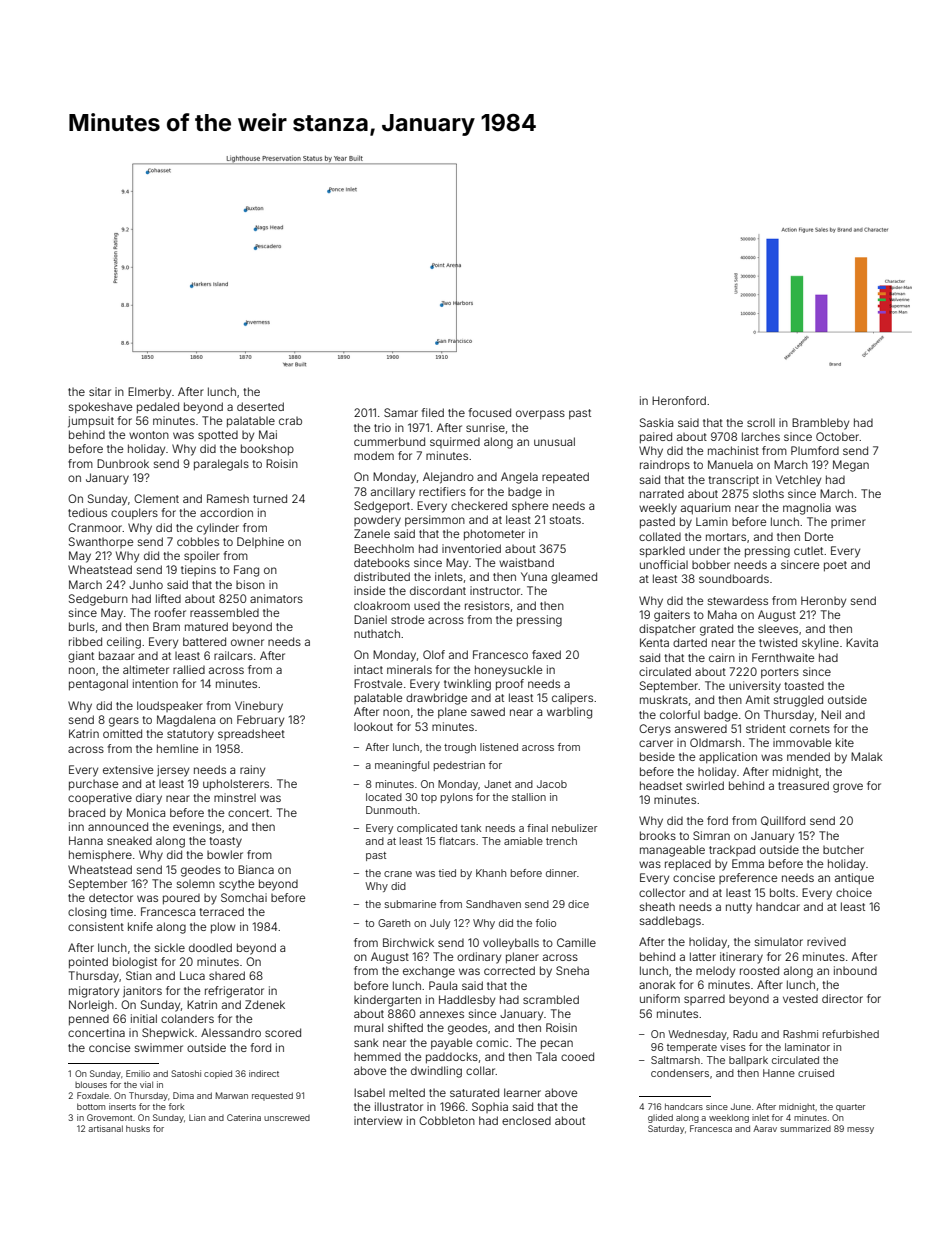 This screenshot has width=952, height=1233. What do you see at coordinates (149, 393) in the screenshot?
I see `Elmerby` at bounding box center [149, 393].
